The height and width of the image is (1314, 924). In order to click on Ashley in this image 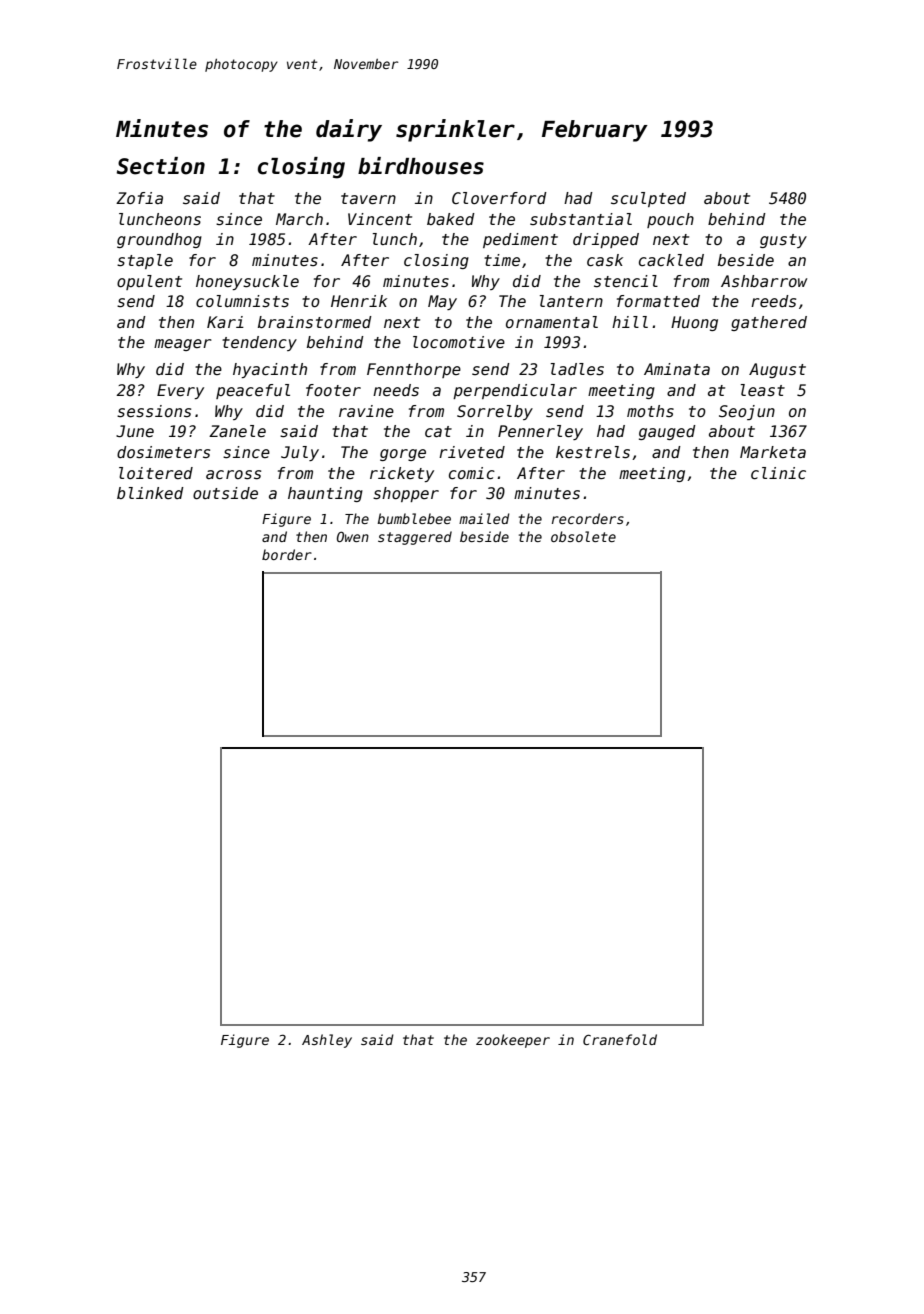, I will do `click(327, 1041)`.
